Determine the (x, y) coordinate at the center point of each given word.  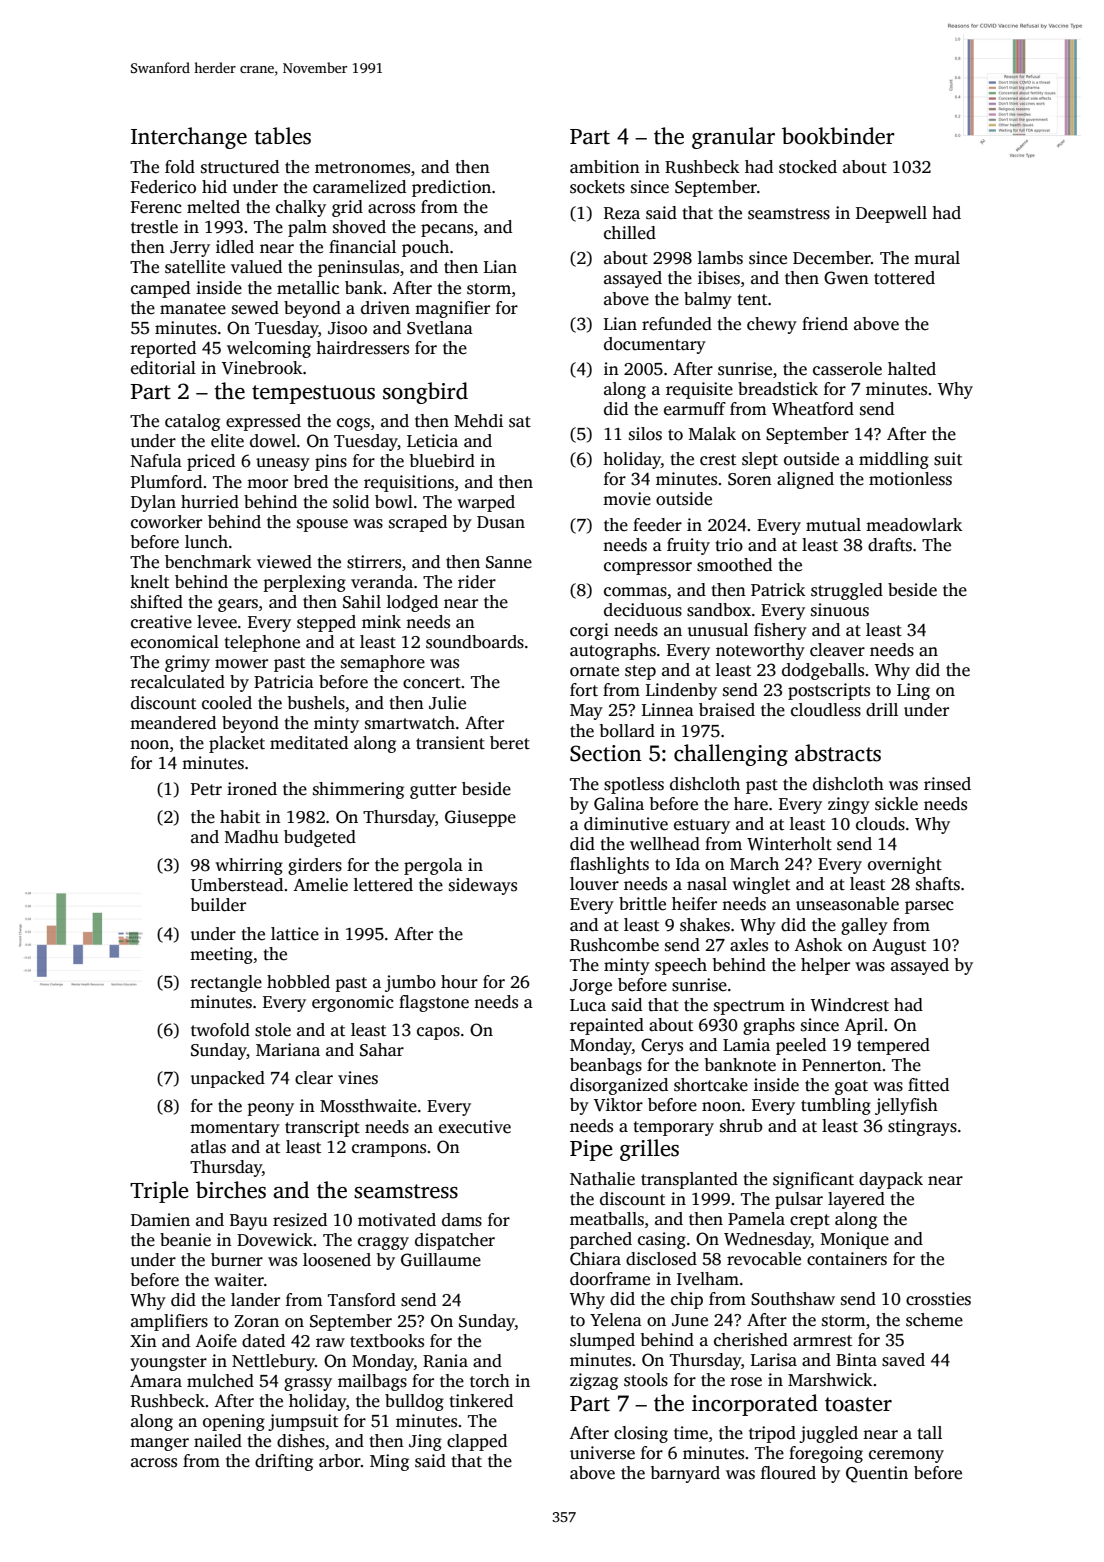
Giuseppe (480, 818)
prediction (451, 188)
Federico (163, 187)
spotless (634, 785)
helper (825, 966)
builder (218, 905)
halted (912, 369)
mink (381, 621)
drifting (284, 1462)
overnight (905, 865)
